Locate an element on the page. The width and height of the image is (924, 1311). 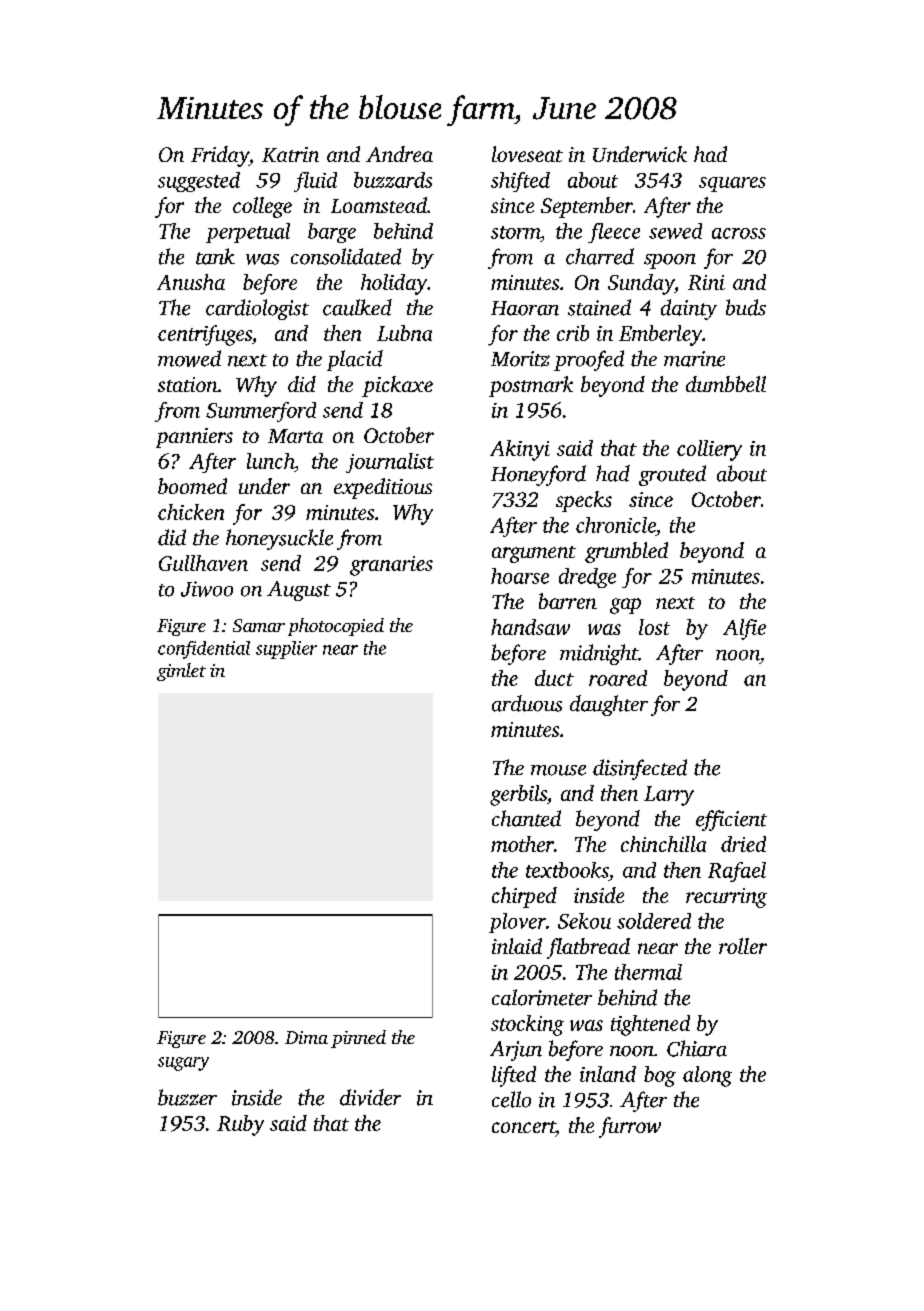
divider is located at coordinates (370, 1097).
